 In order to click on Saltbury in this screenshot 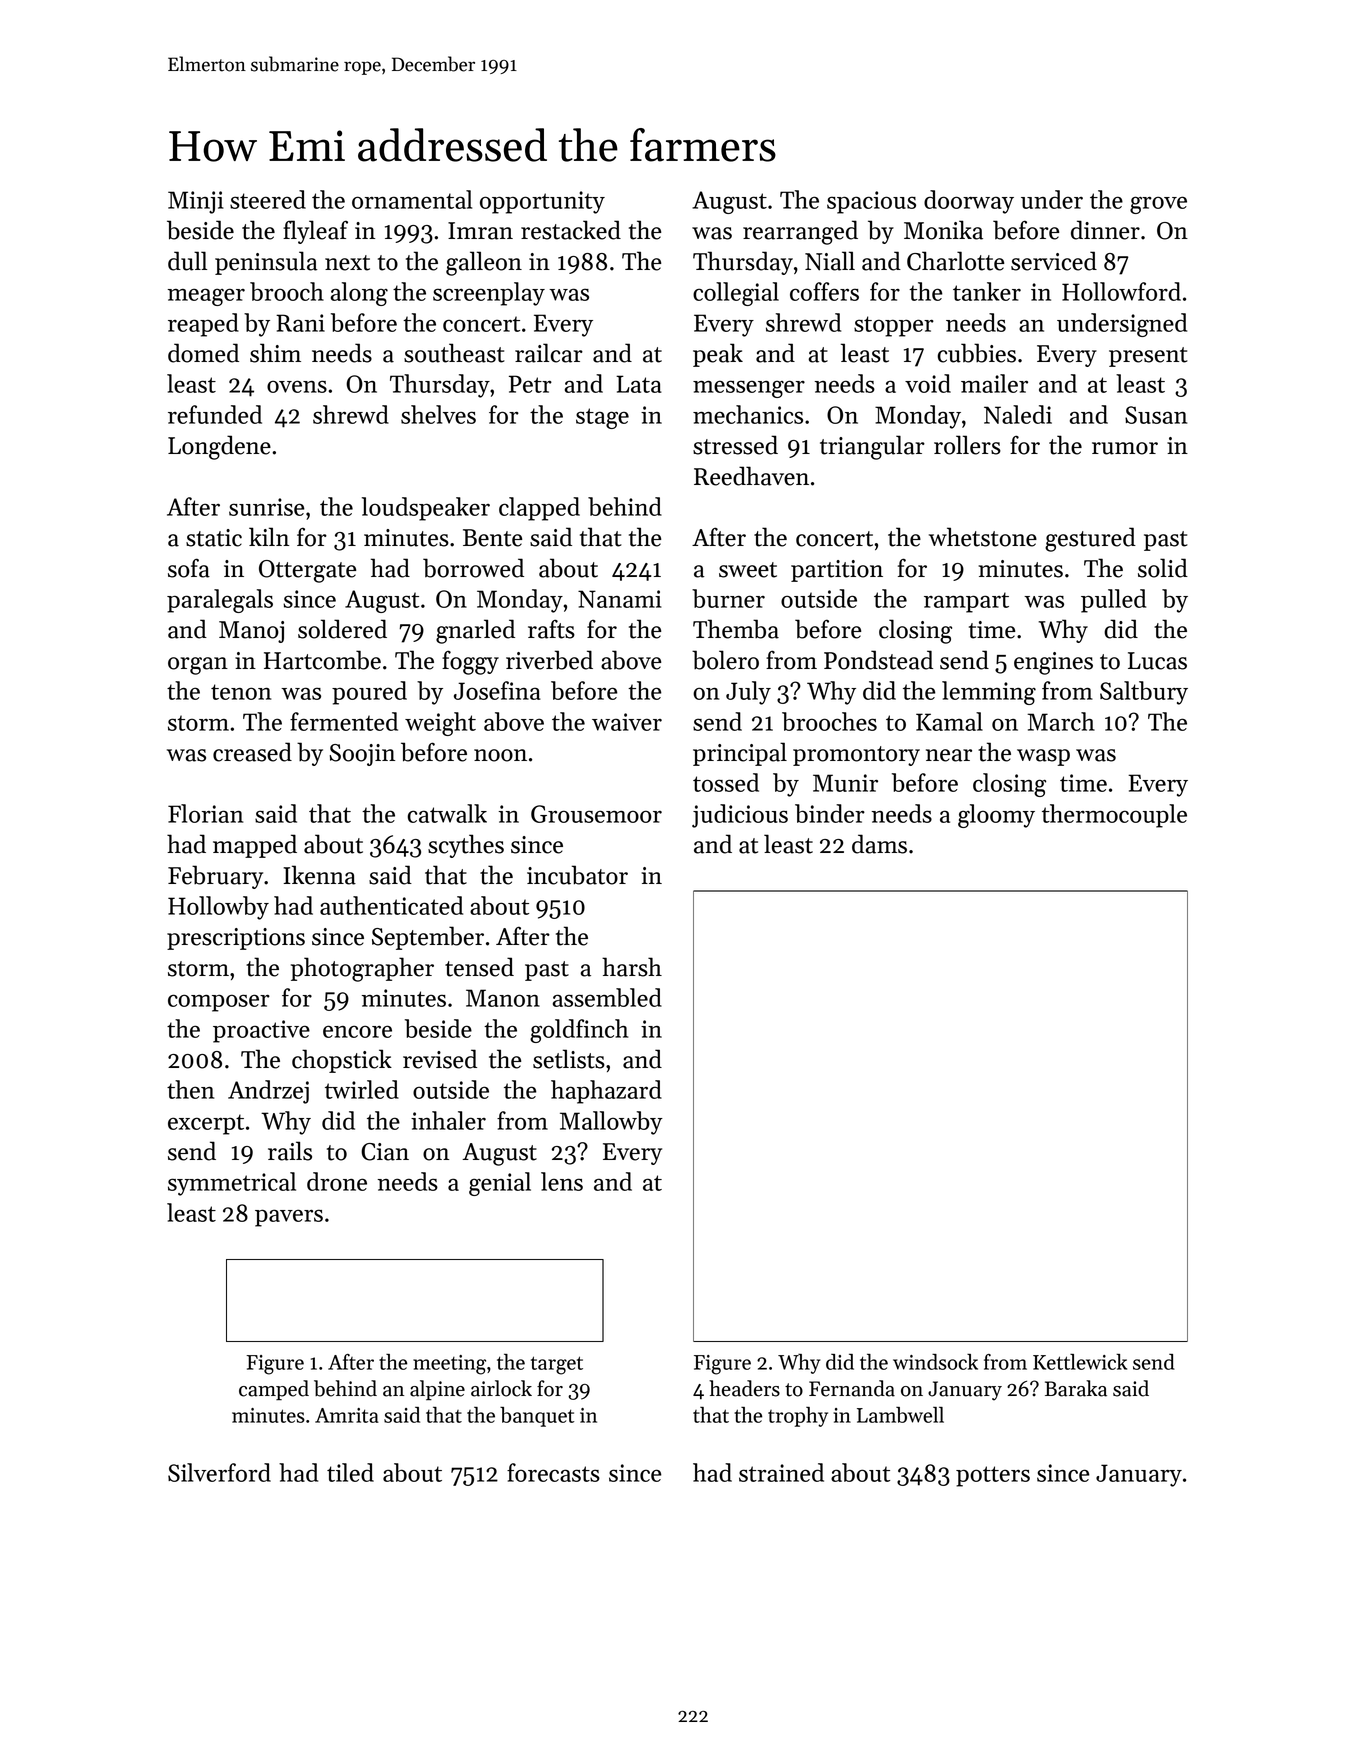, I will do `click(1144, 693)`.
